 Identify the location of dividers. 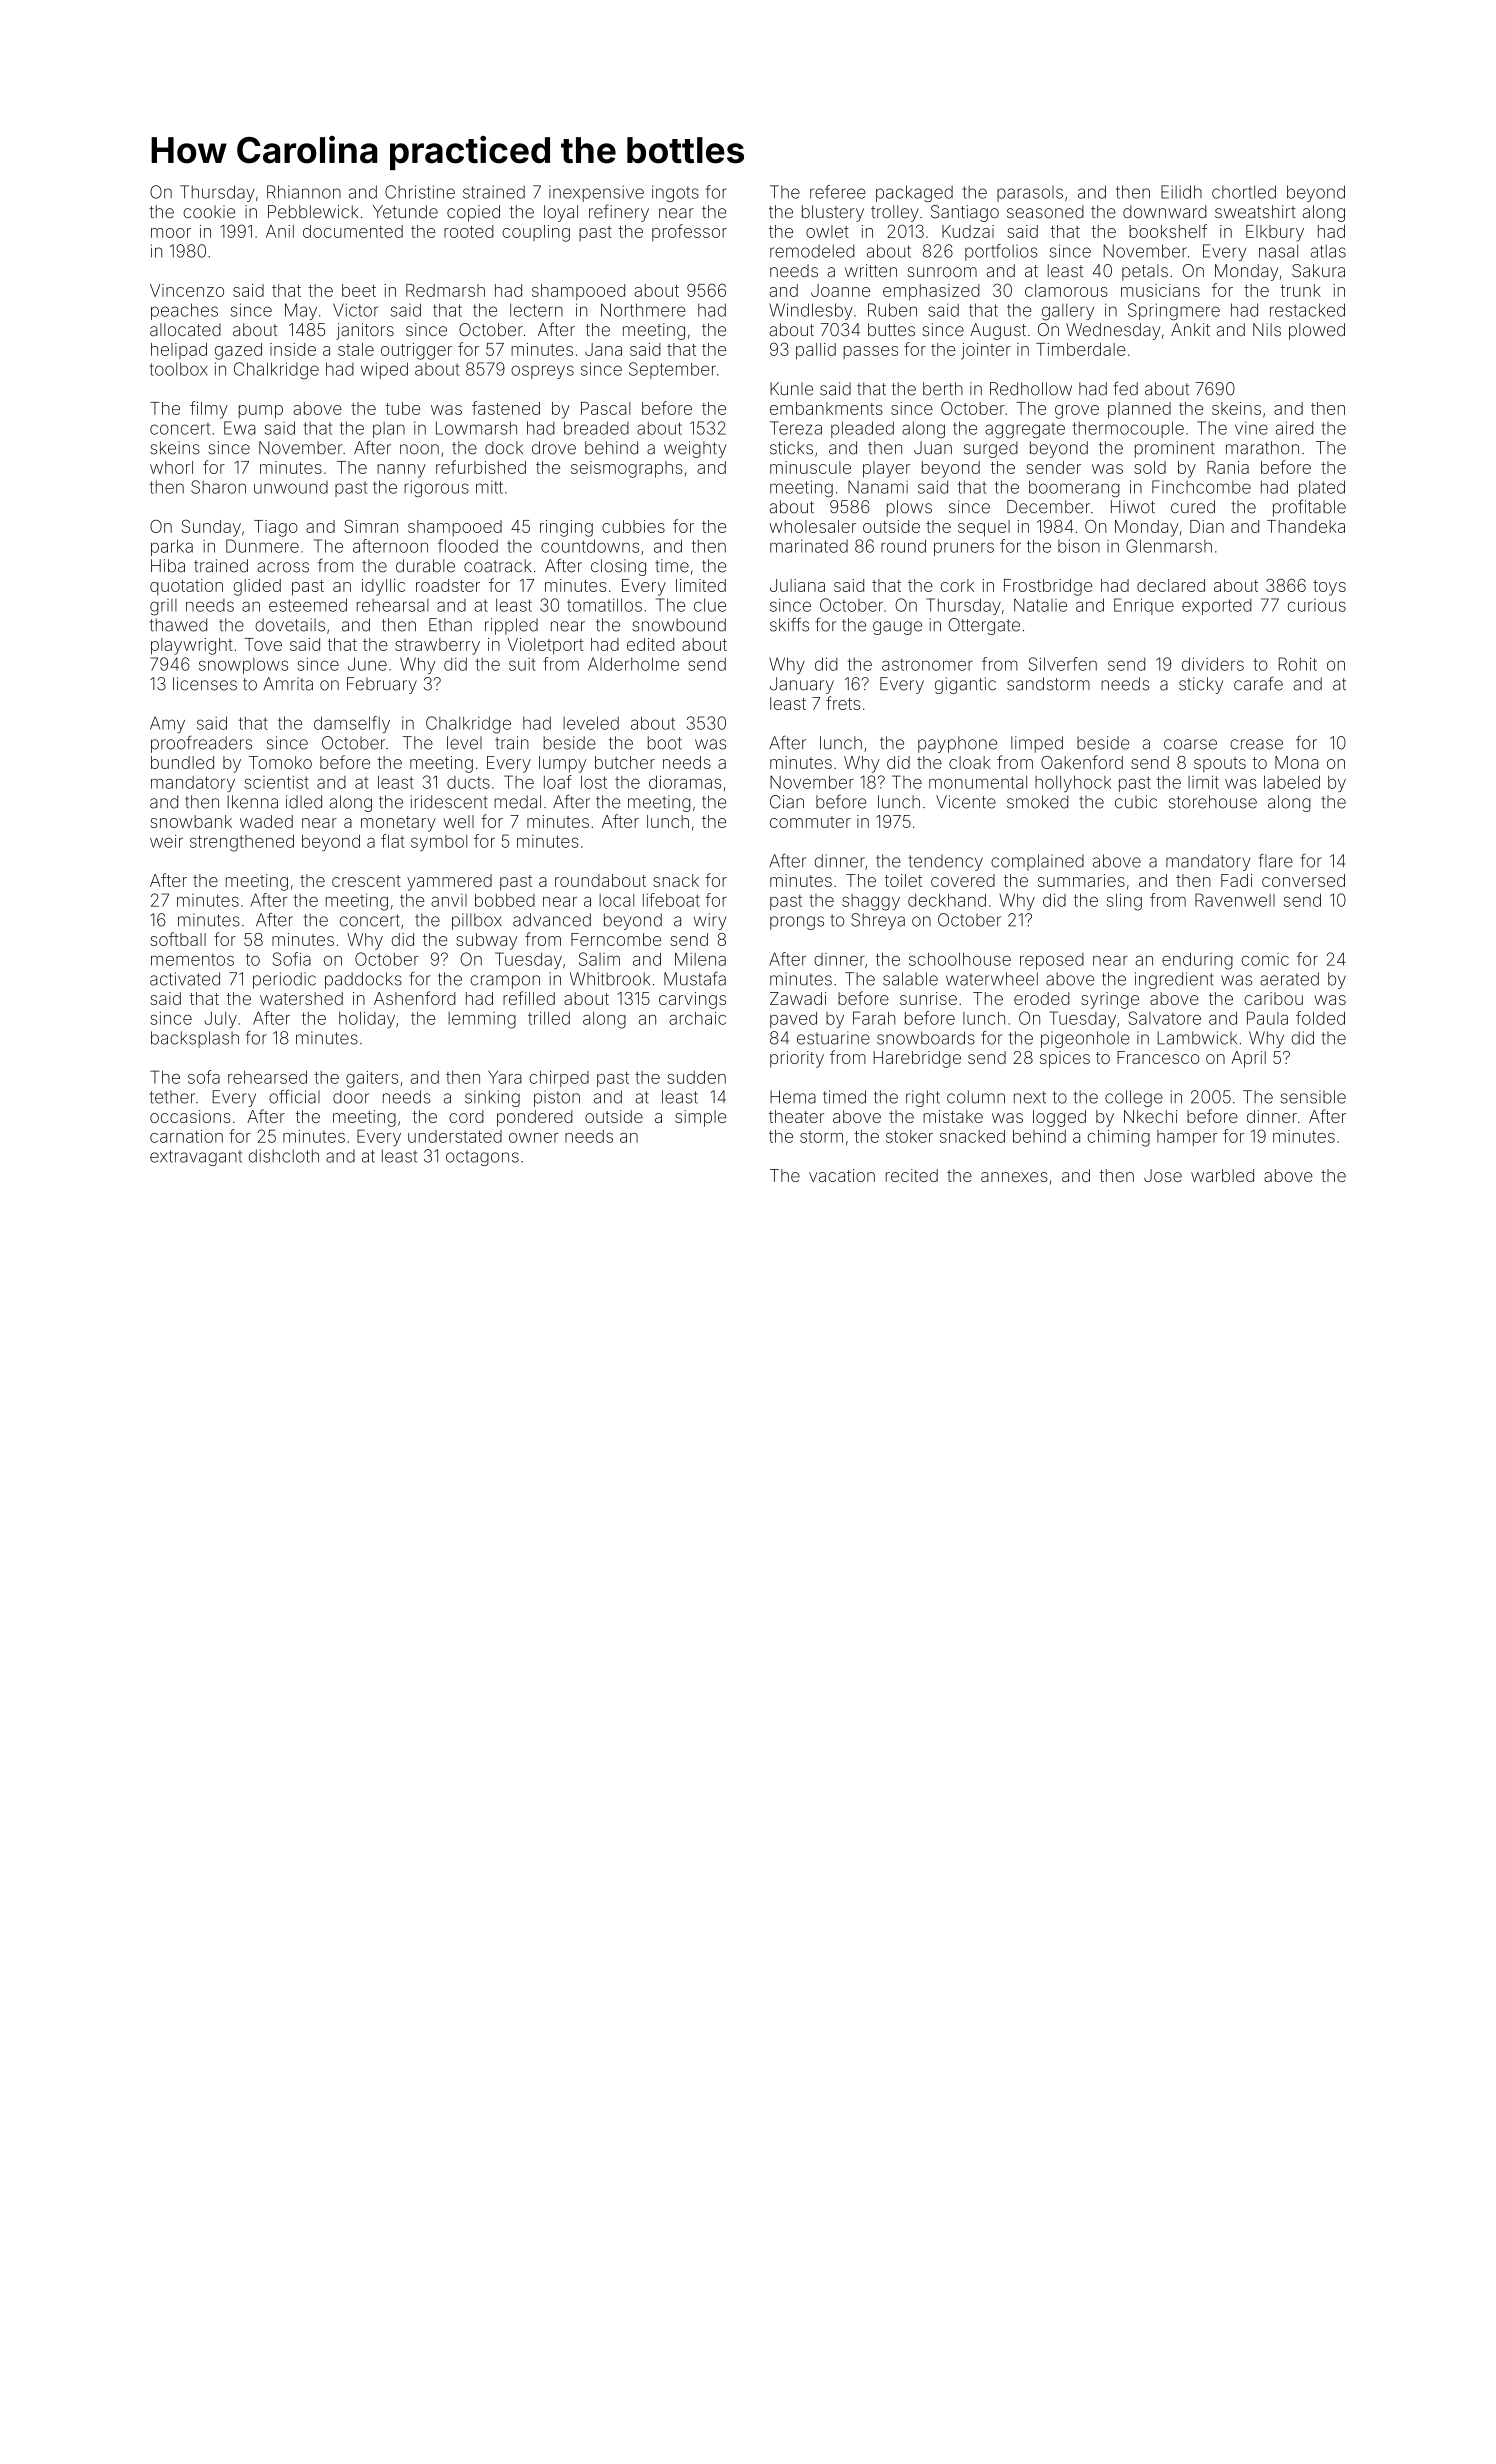
(1213, 664).
